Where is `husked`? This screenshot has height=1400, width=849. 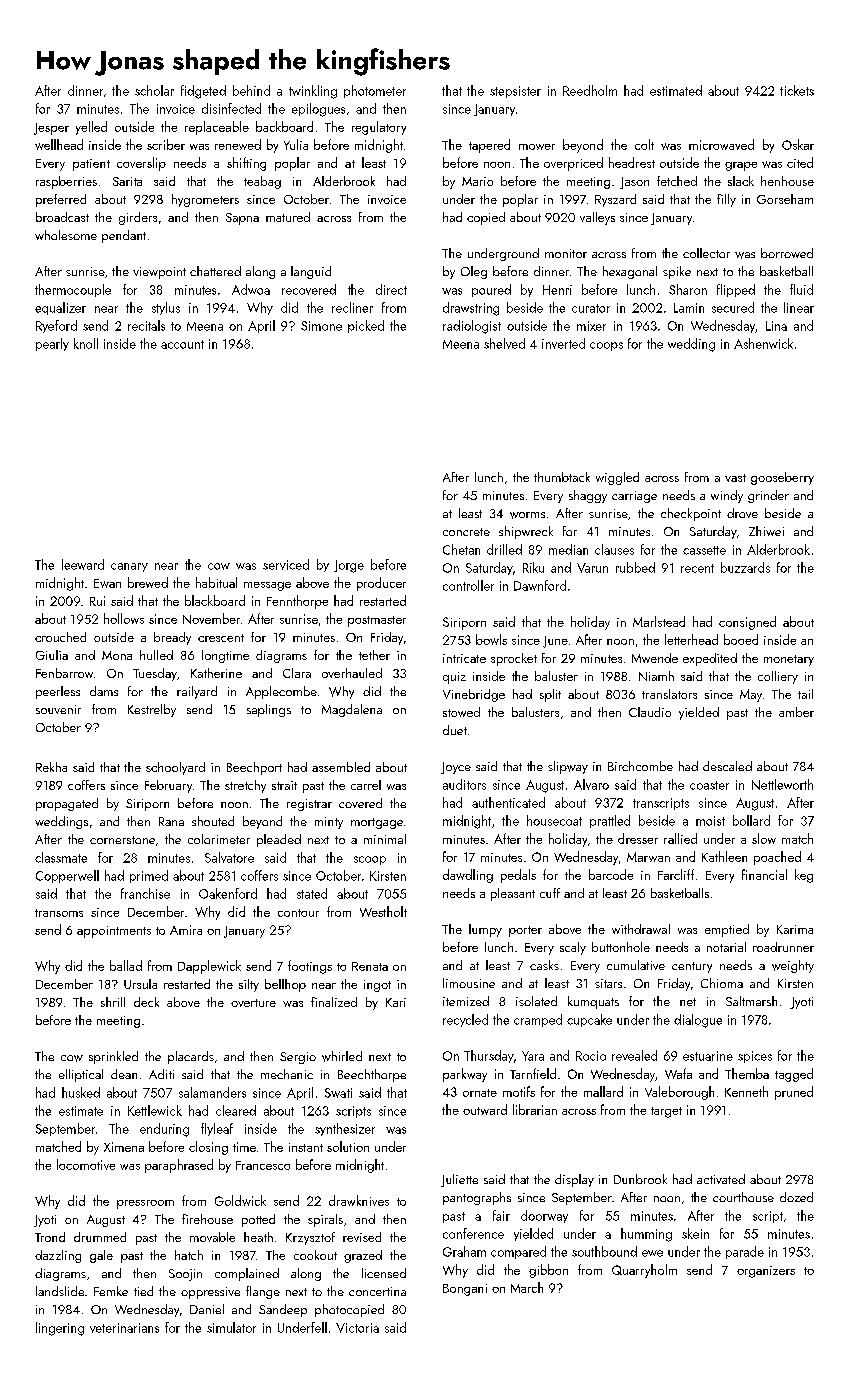
husked is located at coordinates (81, 1092).
